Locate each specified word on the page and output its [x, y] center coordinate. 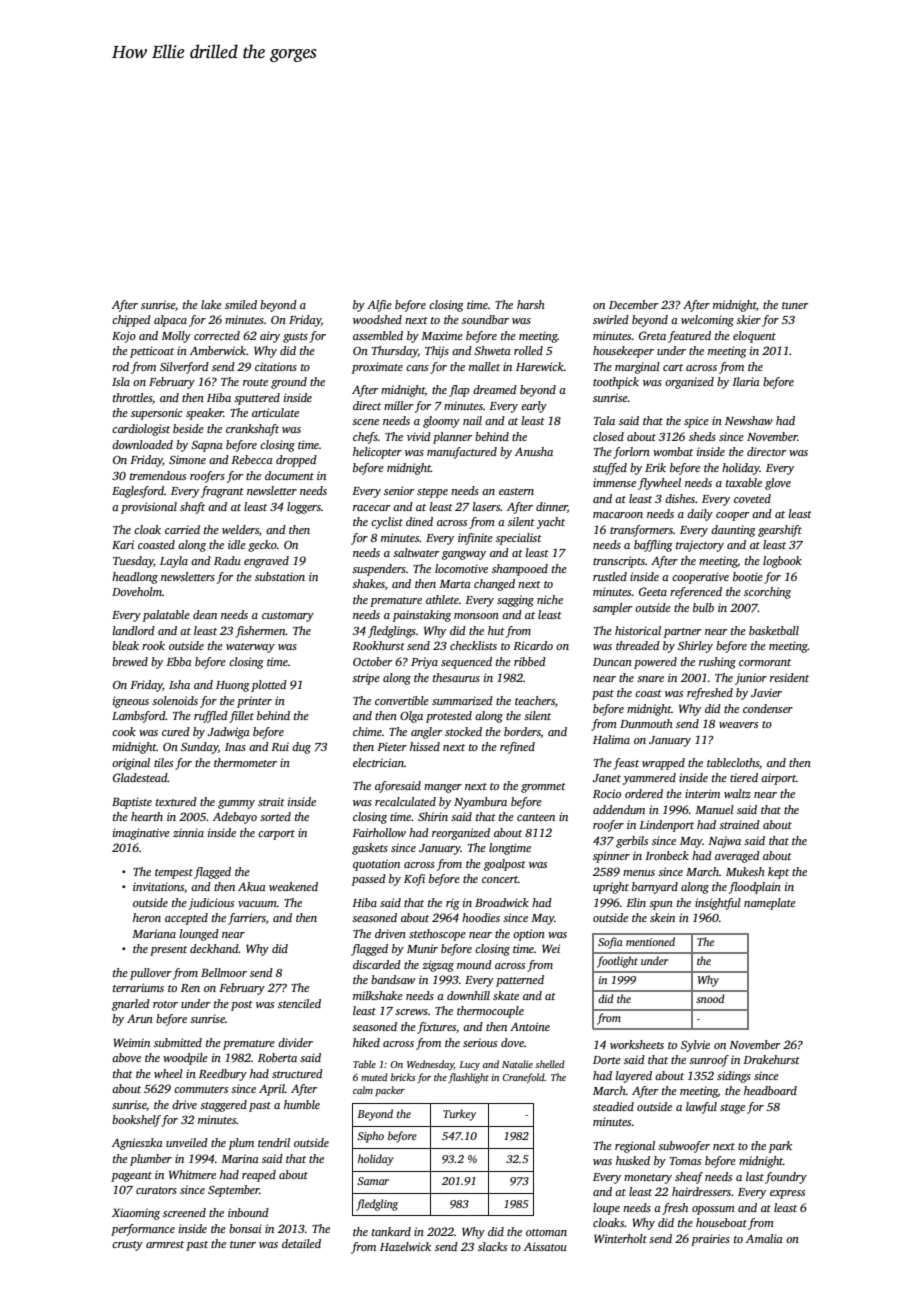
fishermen [260, 632]
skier [748, 319]
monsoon [476, 616]
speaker [205, 414]
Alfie [379, 306]
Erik [655, 467]
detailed [301, 1243]
